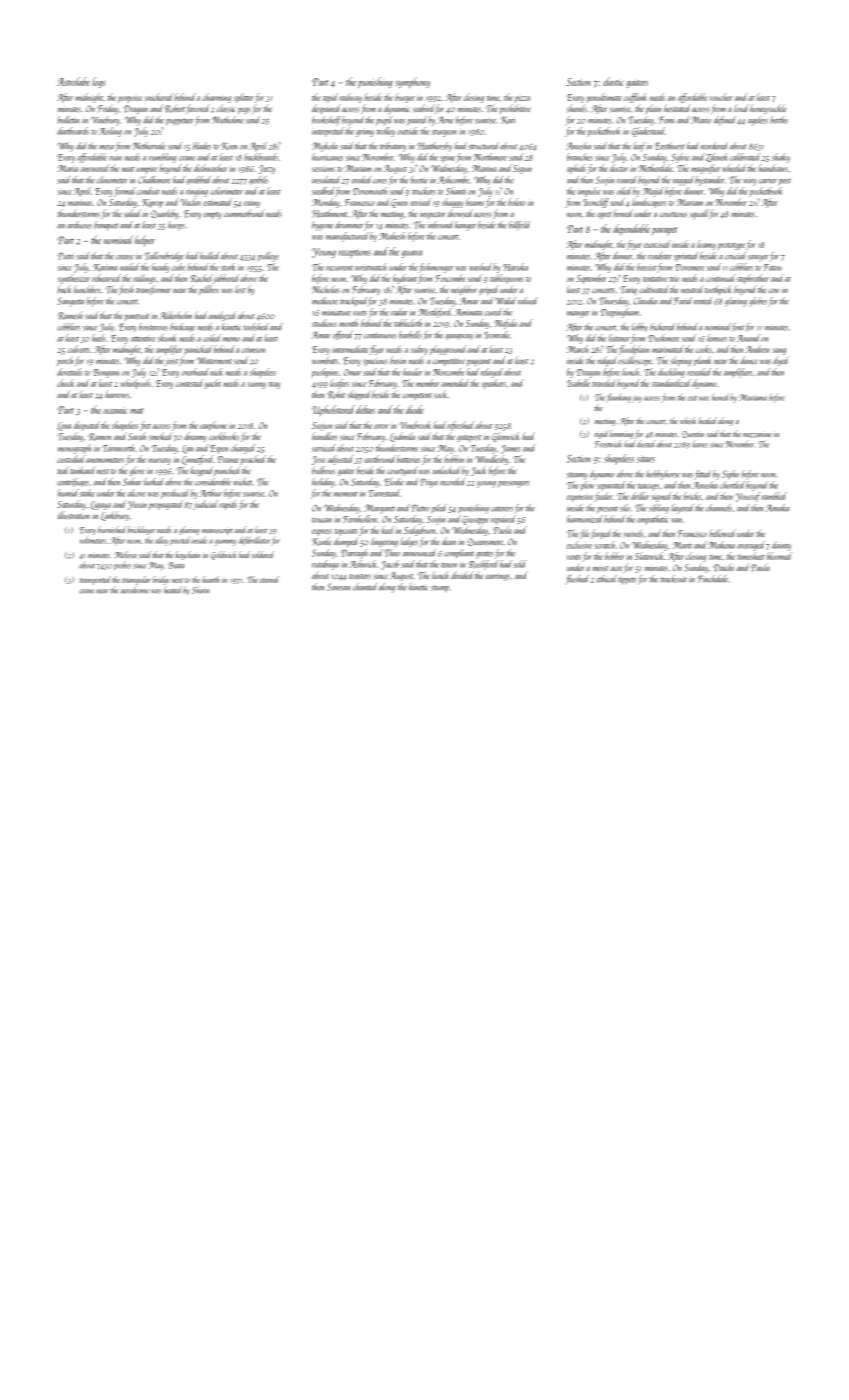 This page has width=849, height=1400. I want to click on Anand, so click(748, 338).
